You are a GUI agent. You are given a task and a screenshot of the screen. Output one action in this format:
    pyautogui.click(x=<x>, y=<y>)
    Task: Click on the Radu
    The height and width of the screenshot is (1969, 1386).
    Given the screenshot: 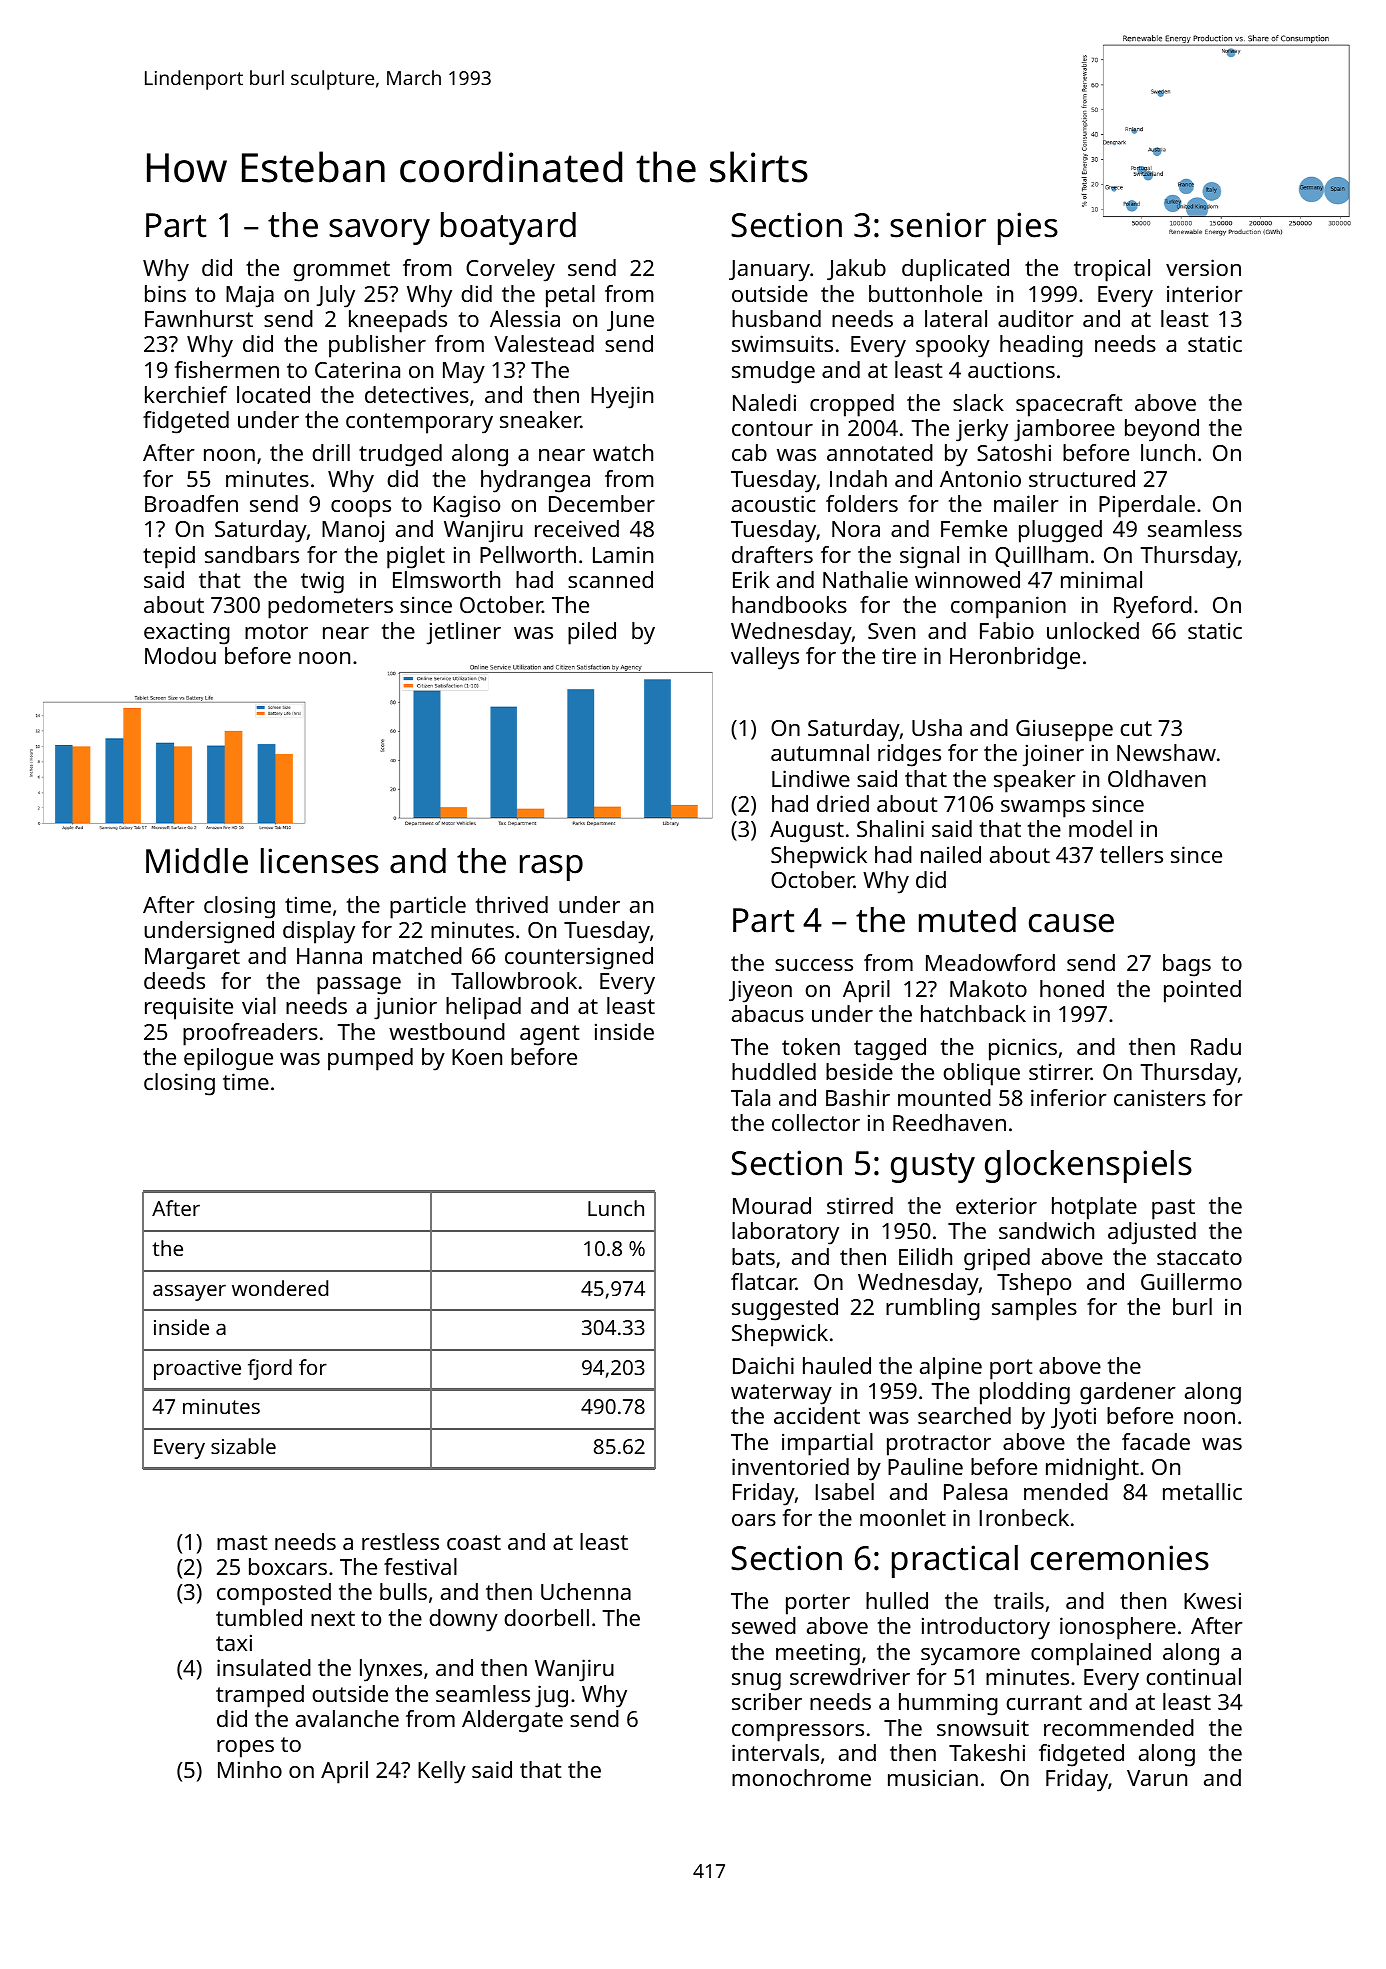 What is the action you would take?
    pyautogui.click(x=1216, y=1046)
